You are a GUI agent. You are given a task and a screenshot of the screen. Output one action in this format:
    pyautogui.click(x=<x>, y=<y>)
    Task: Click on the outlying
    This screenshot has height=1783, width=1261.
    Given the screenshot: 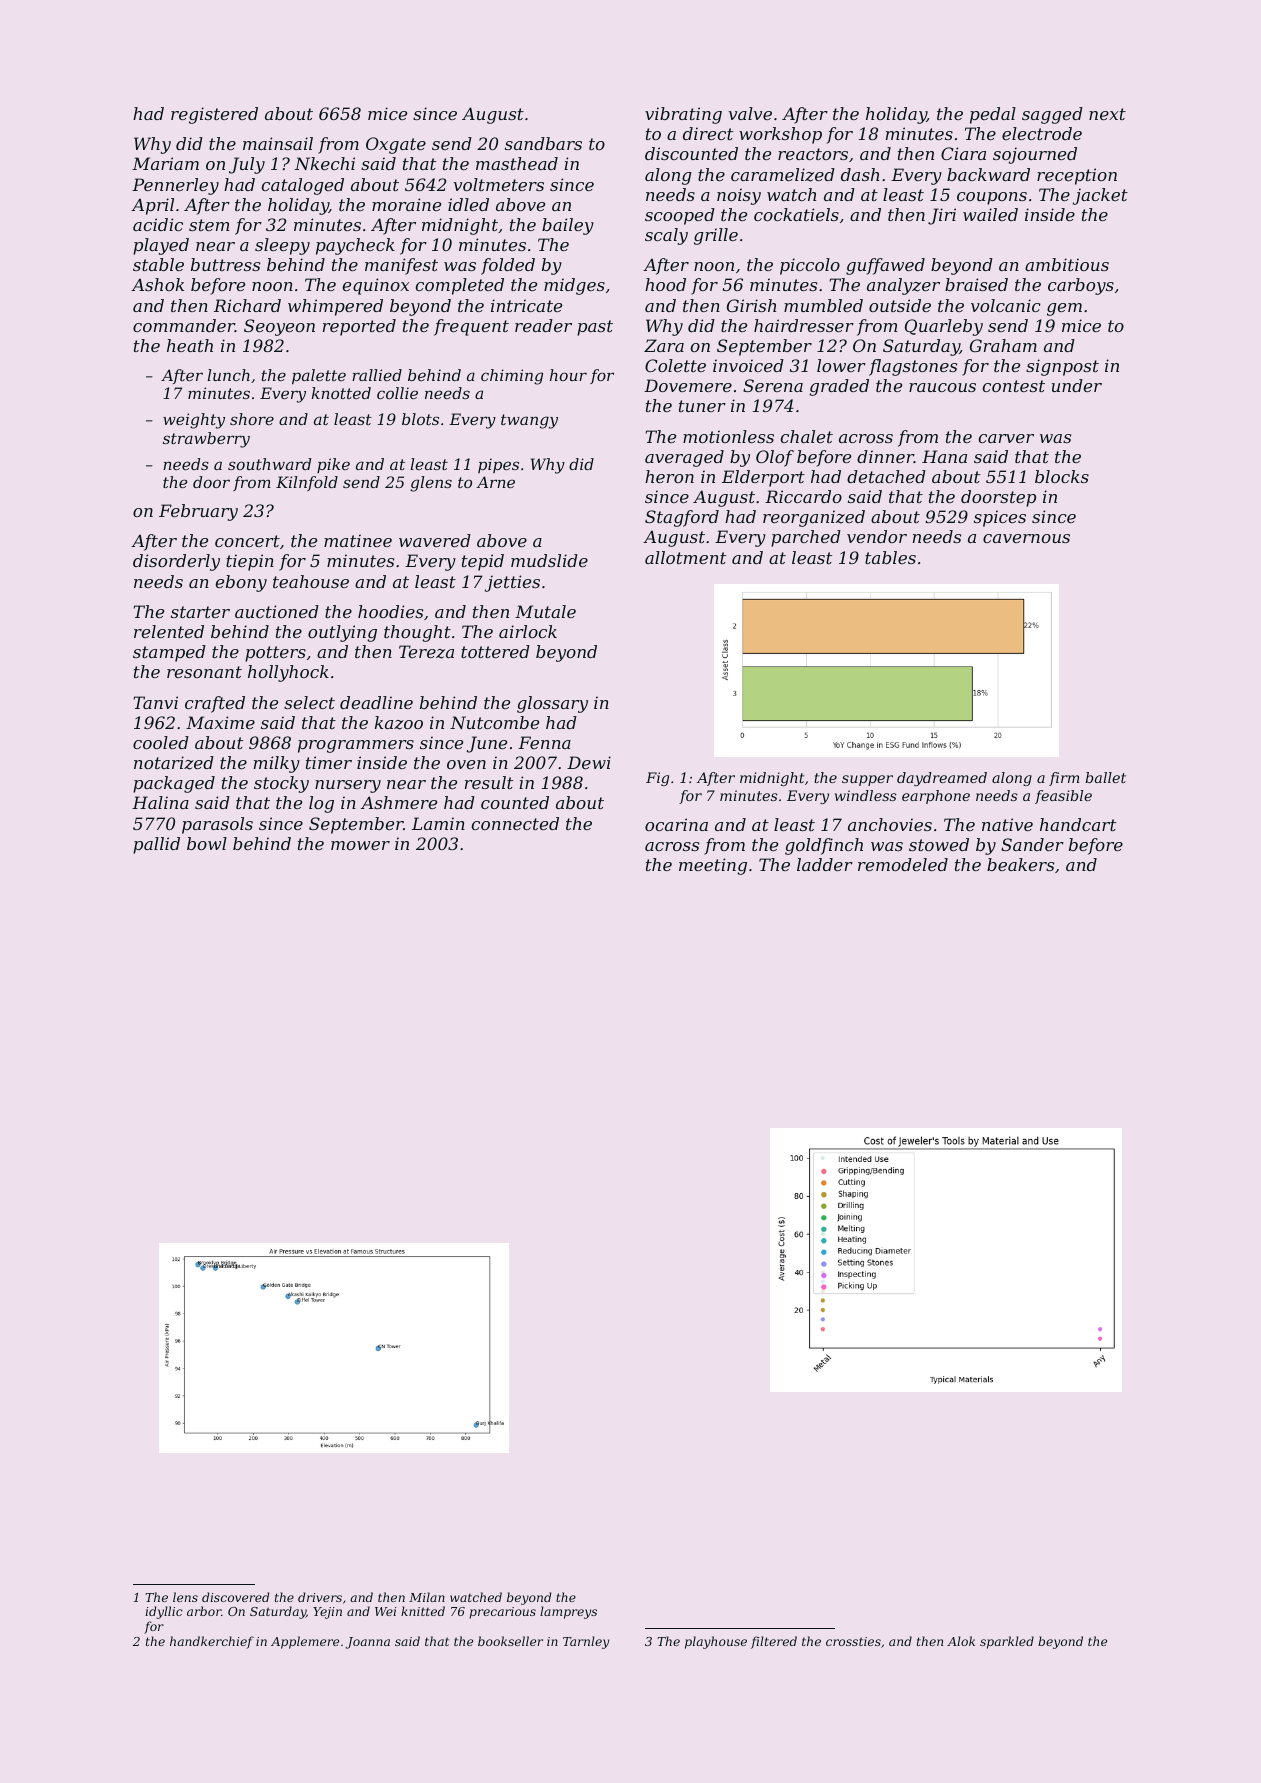 What is the action you would take?
    pyautogui.click(x=342, y=633)
